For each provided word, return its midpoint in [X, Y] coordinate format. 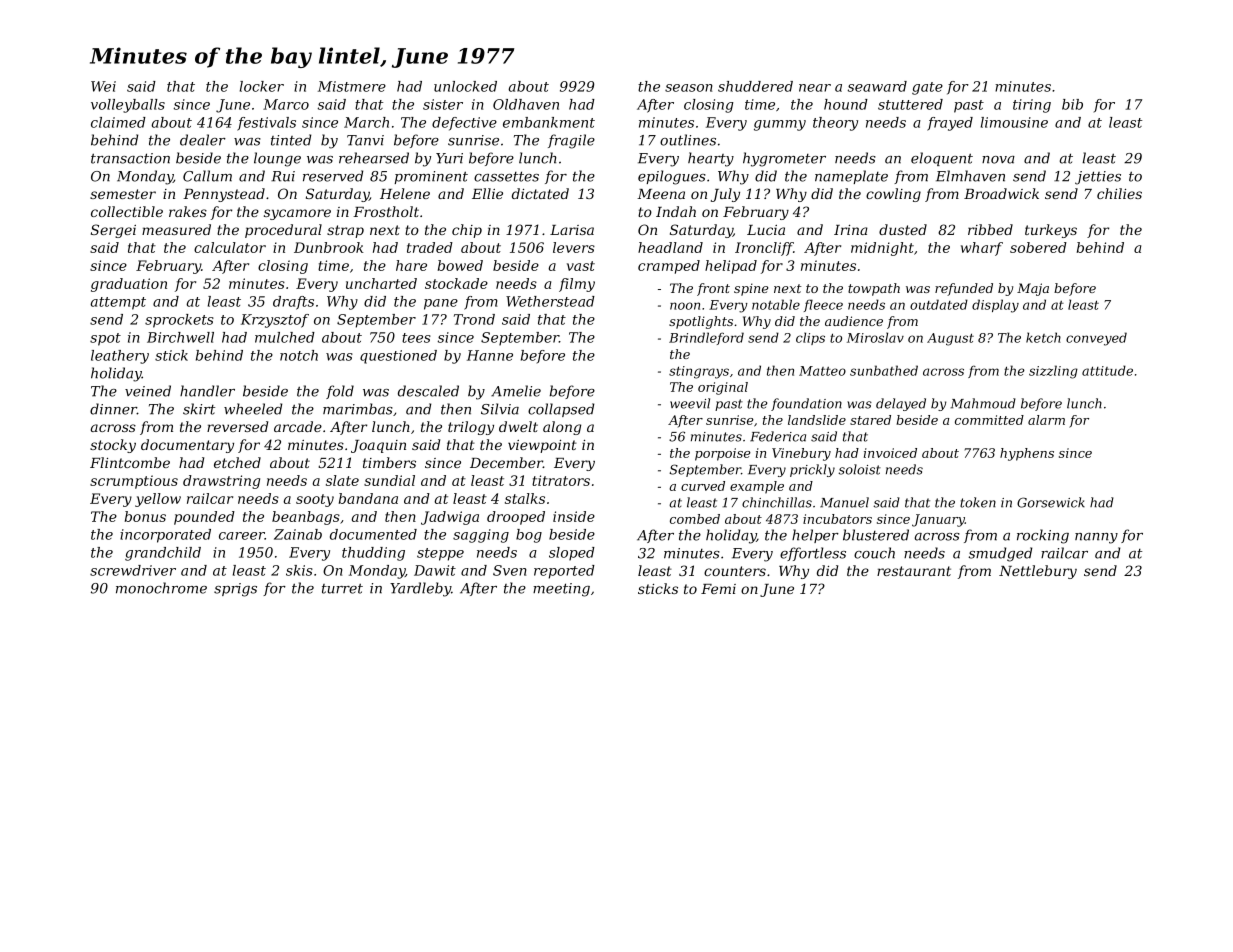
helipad [731, 267]
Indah [676, 211]
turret [342, 588]
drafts [293, 303]
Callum [207, 176]
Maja [1033, 289]
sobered [1038, 247]
